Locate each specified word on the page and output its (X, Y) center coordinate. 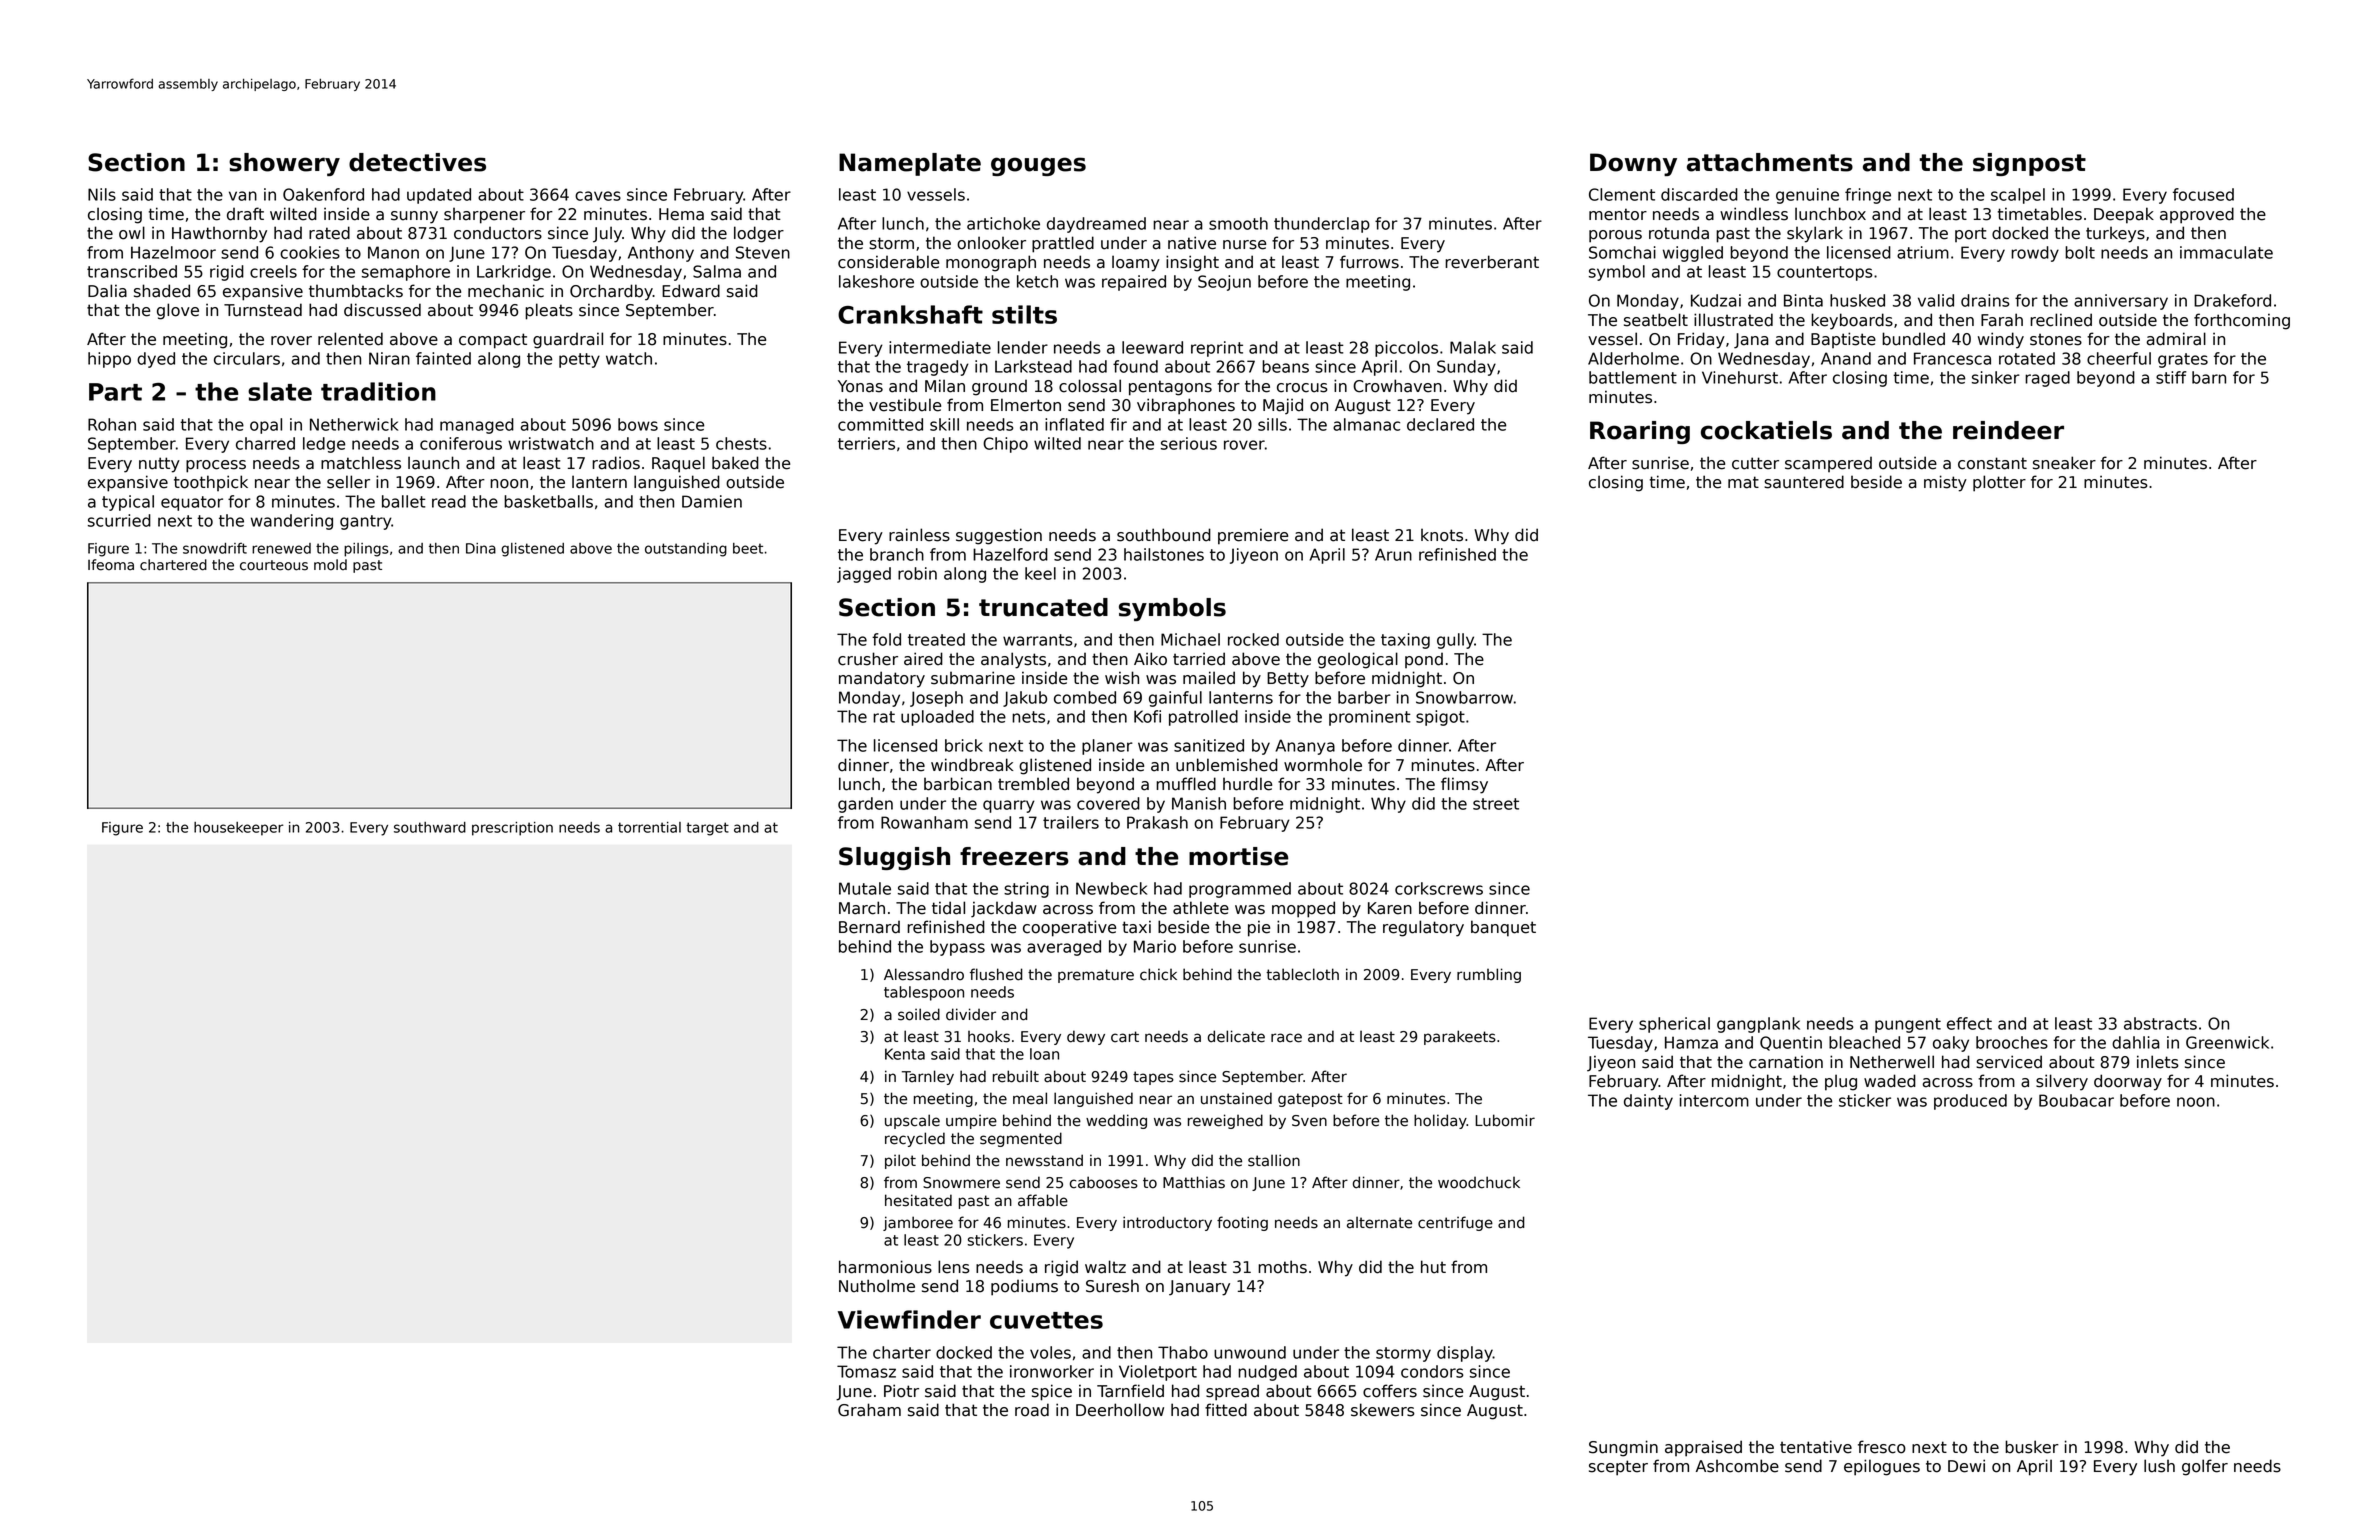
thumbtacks (356, 291)
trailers (1071, 822)
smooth (1238, 223)
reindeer (2008, 430)
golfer (2205, 1467)
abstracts (2160, 1023)
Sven (1309, 1121)
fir (1118, 424)
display (1465, 1354)
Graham (869, 1410)
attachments (1770, 162)
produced (1970, 1102)
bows (638, 424)
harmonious (885, 1267)
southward (430, 827)
